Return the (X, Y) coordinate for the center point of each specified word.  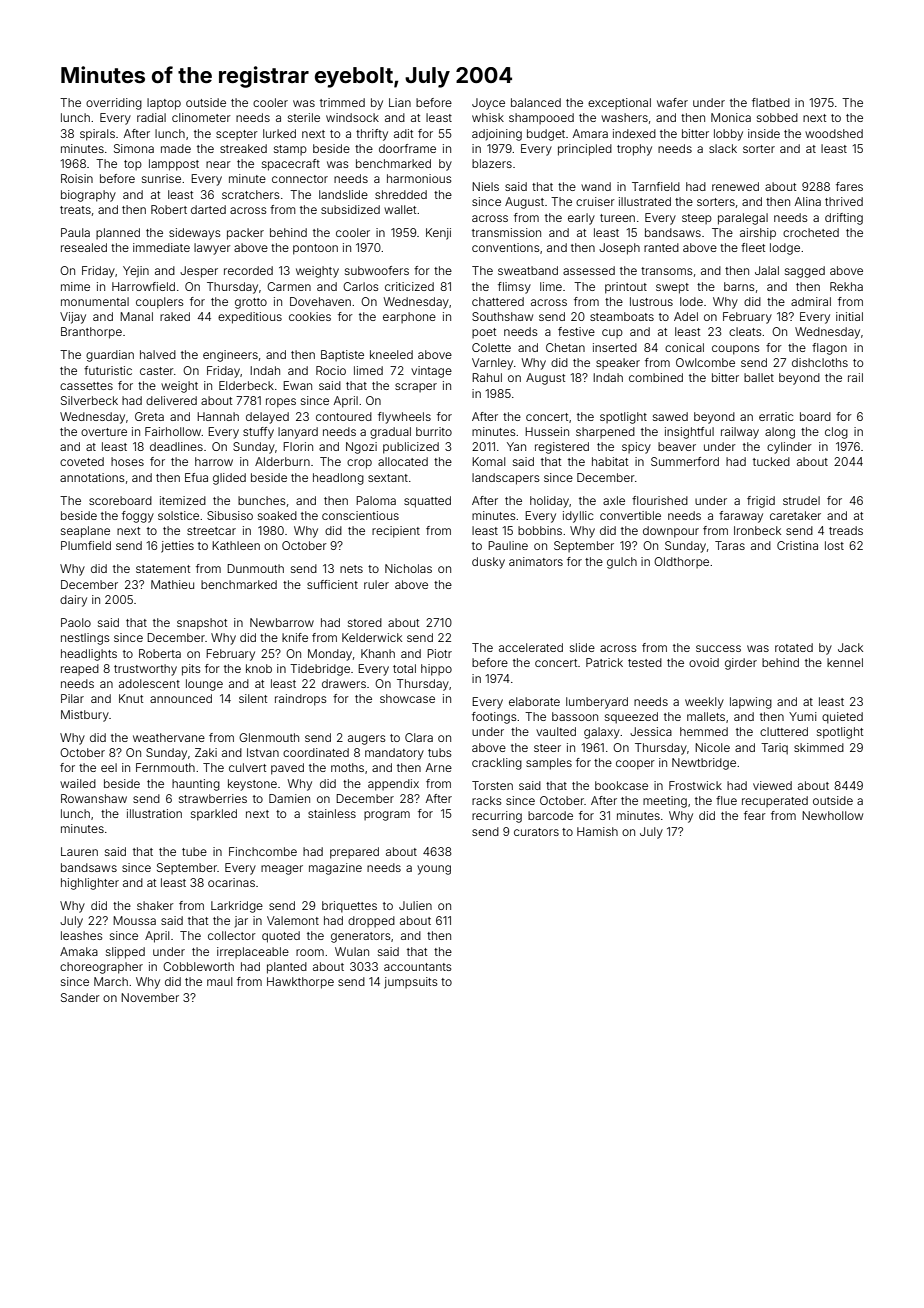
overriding (114, 104)
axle (614, 500)
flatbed (771, 102)
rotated (794, 647)
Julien (415, 905)
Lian (400, 102)
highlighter (90, 884)
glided (229, 479)
